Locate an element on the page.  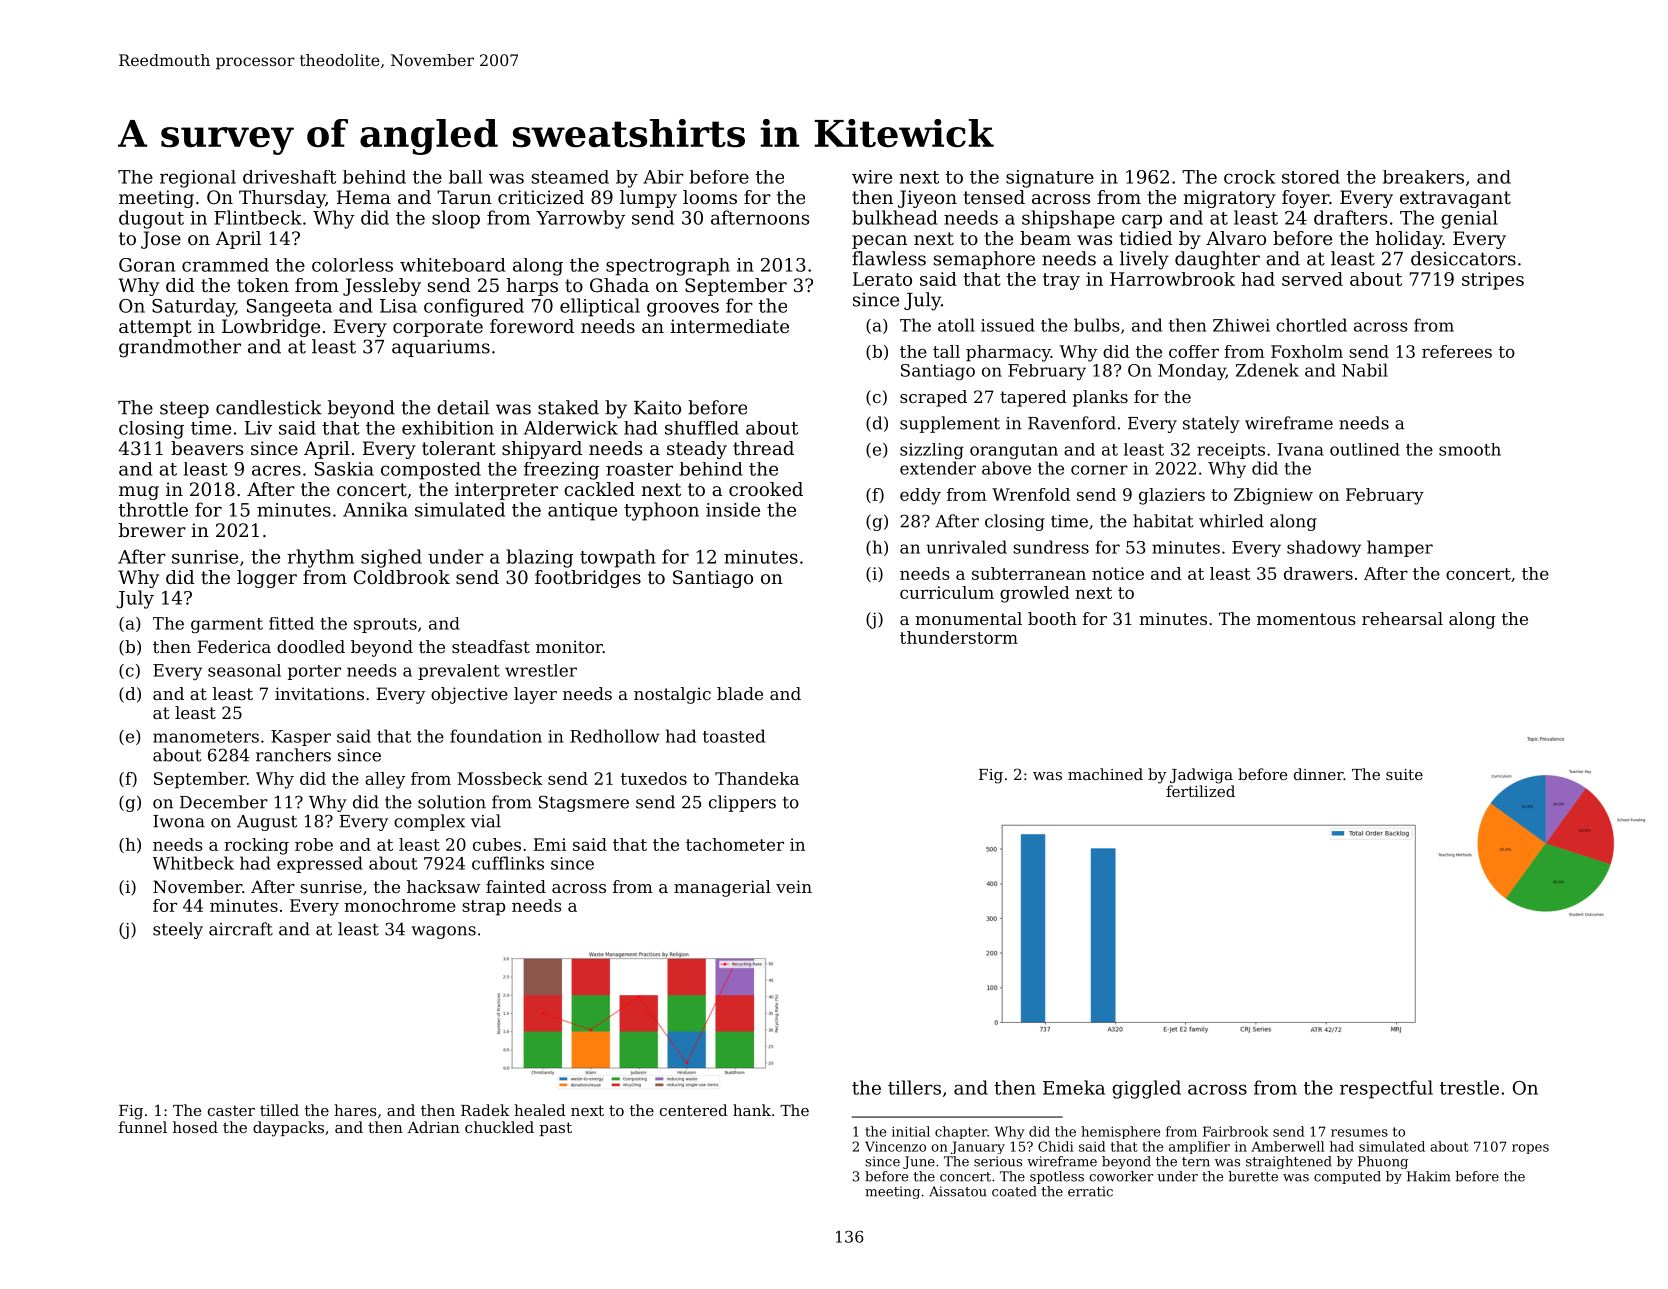
grandmother is located at coordinates (180, 348).
